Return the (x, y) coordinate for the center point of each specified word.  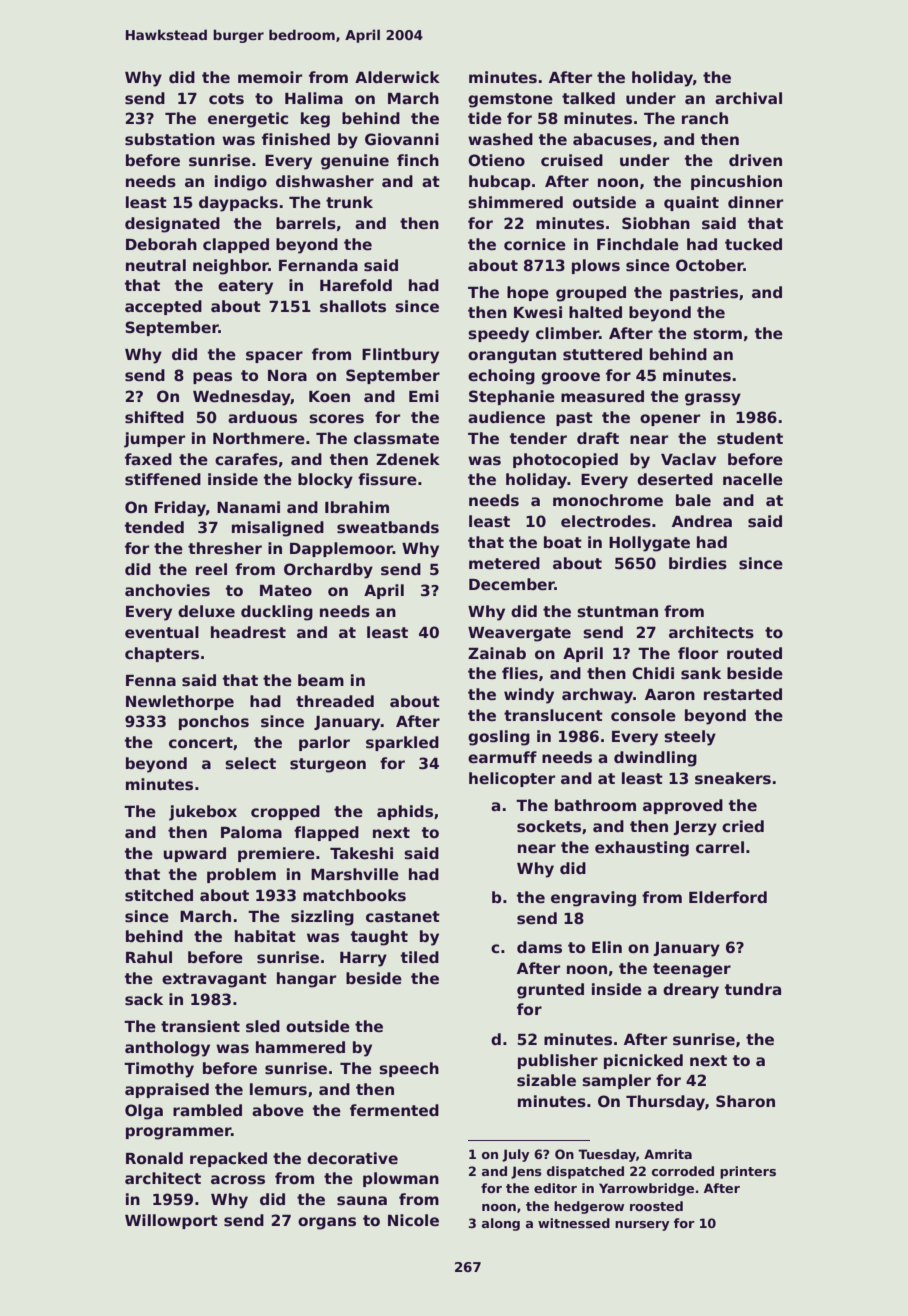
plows (596, 266)
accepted (163, 307)
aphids (405, 812)
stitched (159, 895)
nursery (642, 1226)
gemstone (510, 100)
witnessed (574, 1223)
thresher (225, 548)
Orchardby (328, 571)
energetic (248, 120)
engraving (593, 899)
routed (754, 653)
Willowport (171, 1221)
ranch (705, 118)
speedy (498, 335)
